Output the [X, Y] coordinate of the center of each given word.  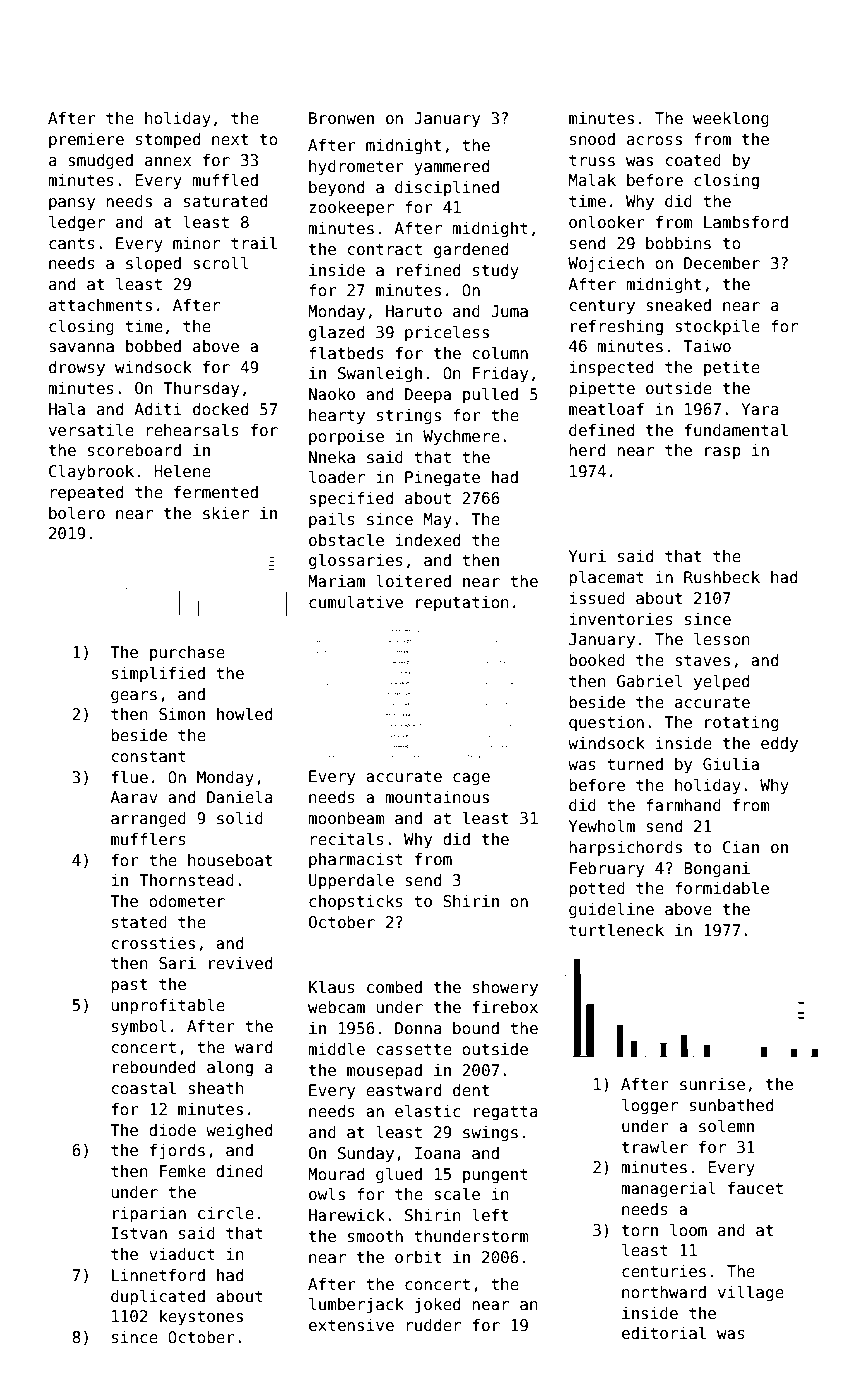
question [606, 723]
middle [336, 1048]
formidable [722, 887]
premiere [86, 140]
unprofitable [168, 1006]
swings [490, 1134]
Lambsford [746, 222]
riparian [149, 1215]
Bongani [717, 869]
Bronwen [341, 118]
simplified [158, 674]
